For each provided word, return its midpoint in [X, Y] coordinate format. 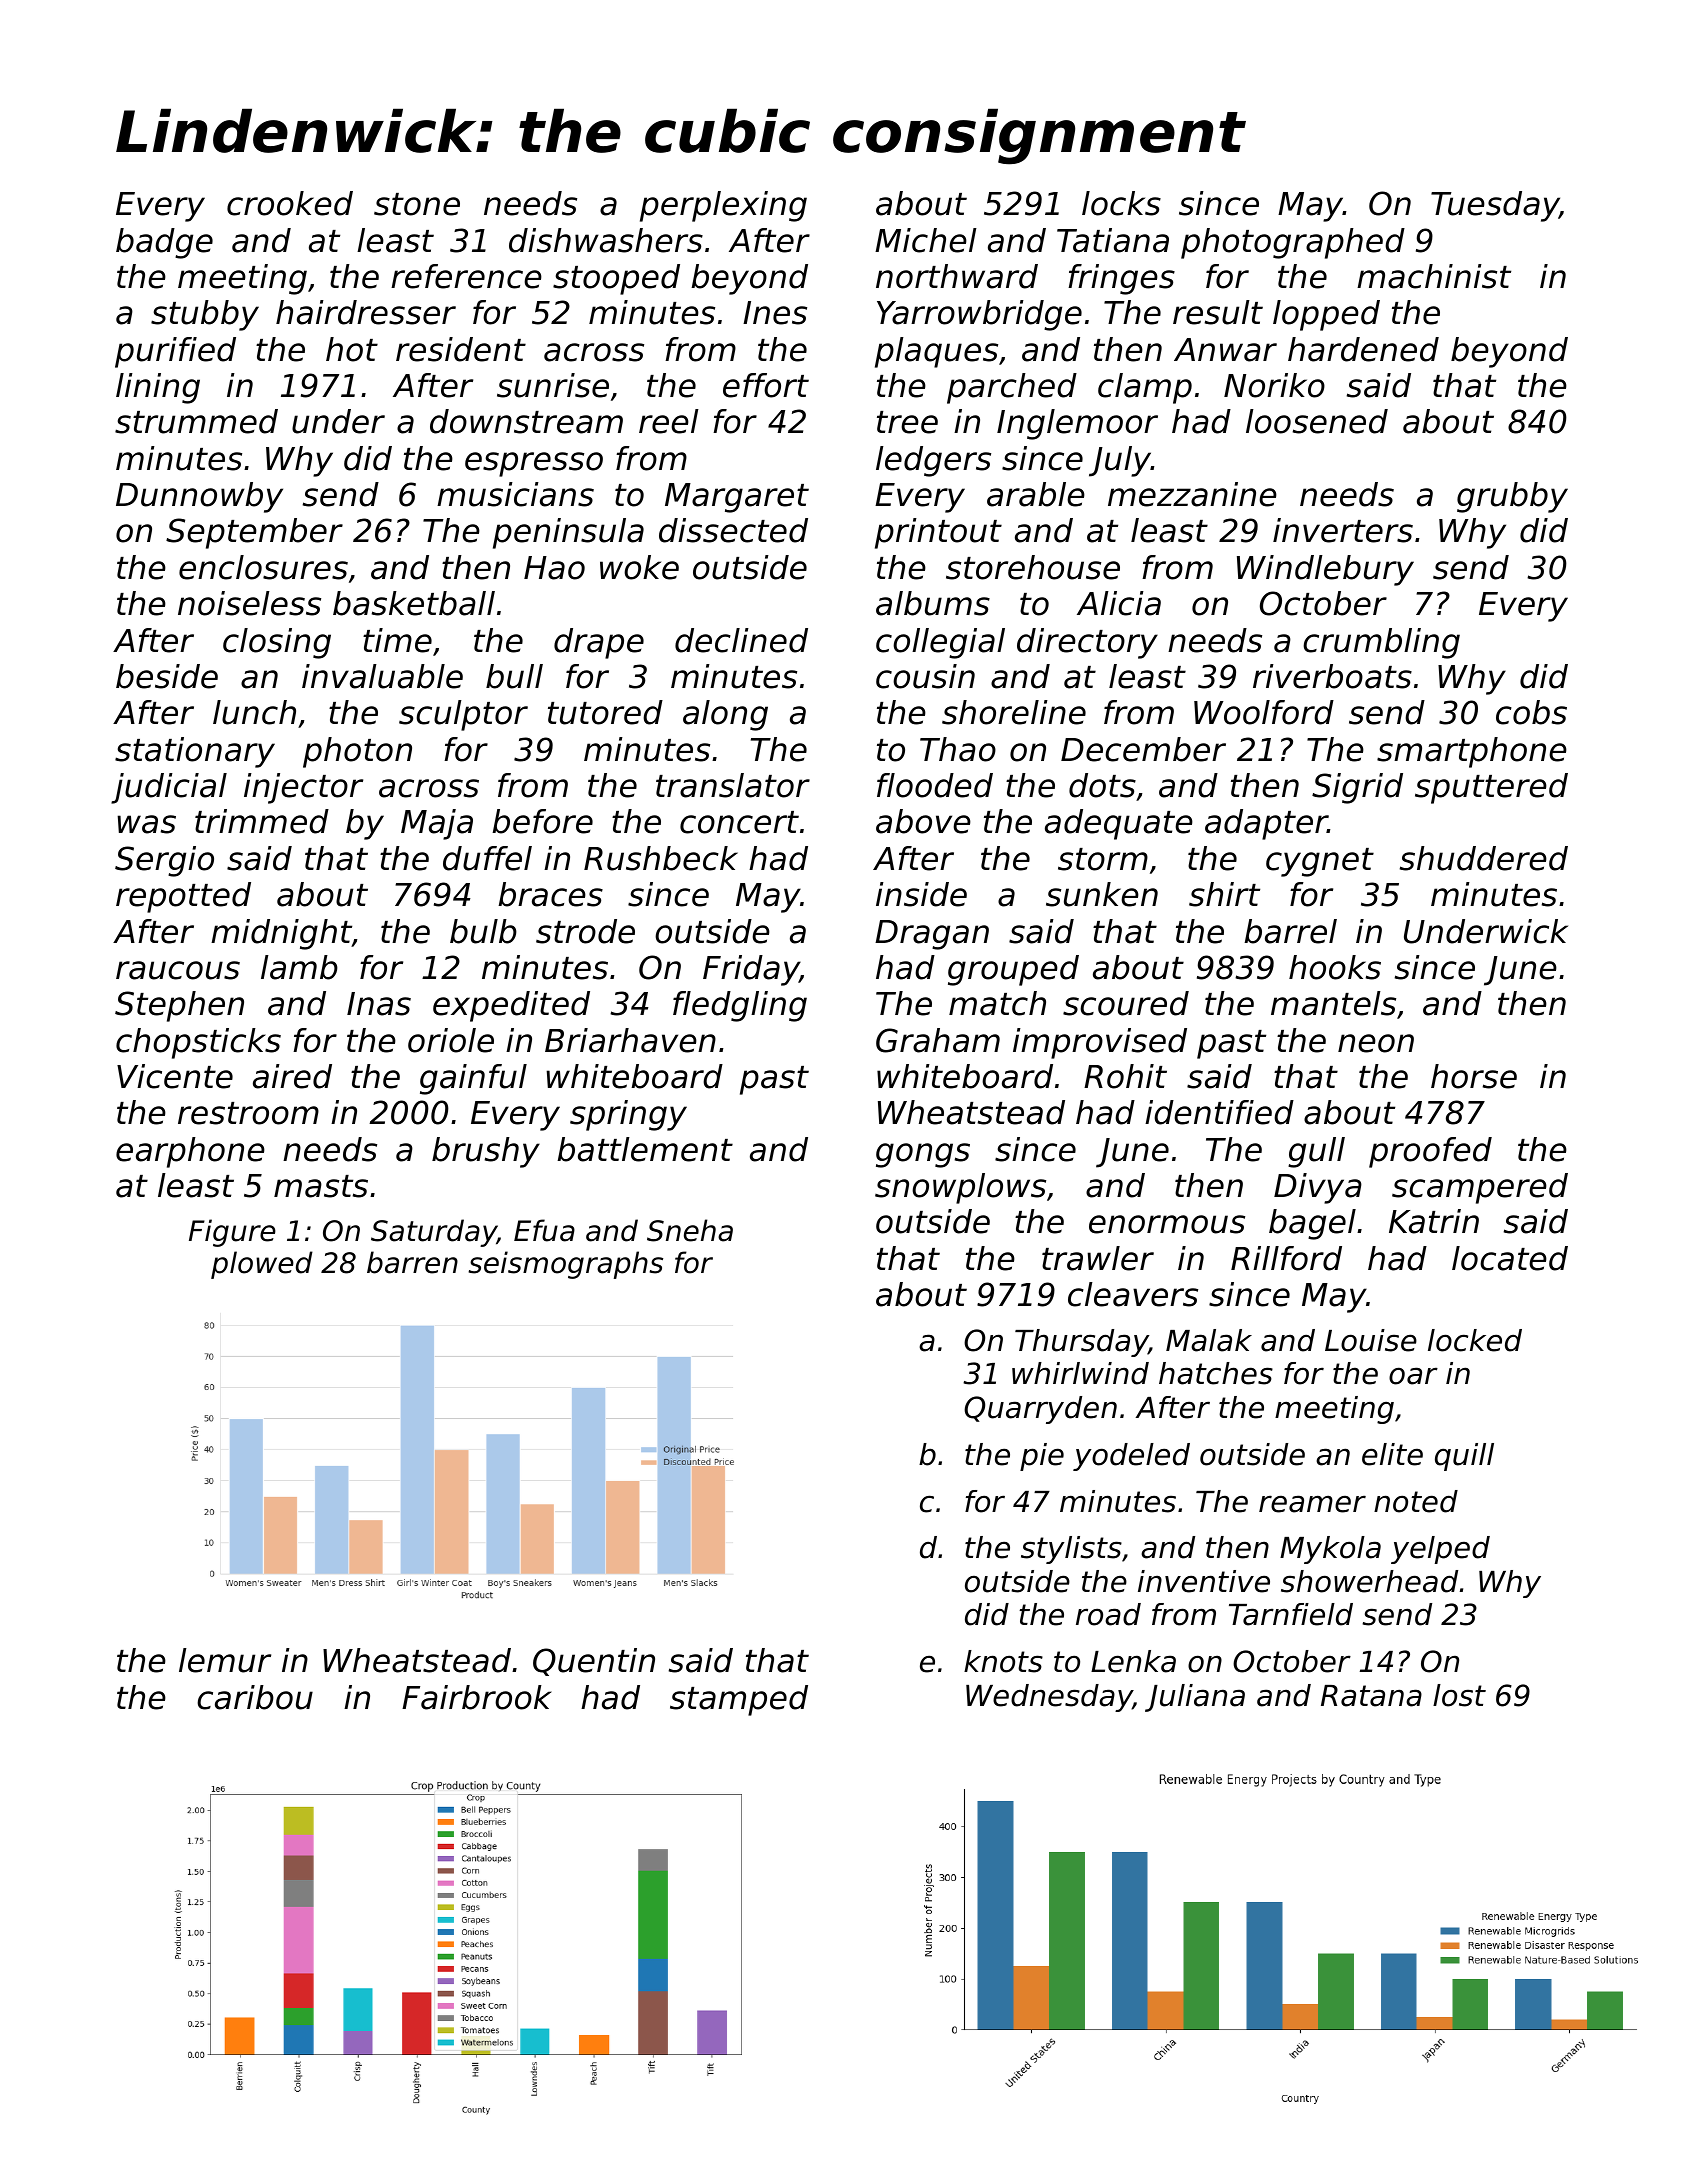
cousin [925, 676]
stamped [739, 1700]
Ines [775, 313]
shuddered [1484, 858]
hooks [1335, 967]
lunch [254, 712]
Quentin [594, 1662]
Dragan [932, 935]
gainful [473, 1079]
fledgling [740, 1006]
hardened [1363, 349]
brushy [486, 1152]
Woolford [1264, 712]
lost [1459, 1695]
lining [158, 388]
